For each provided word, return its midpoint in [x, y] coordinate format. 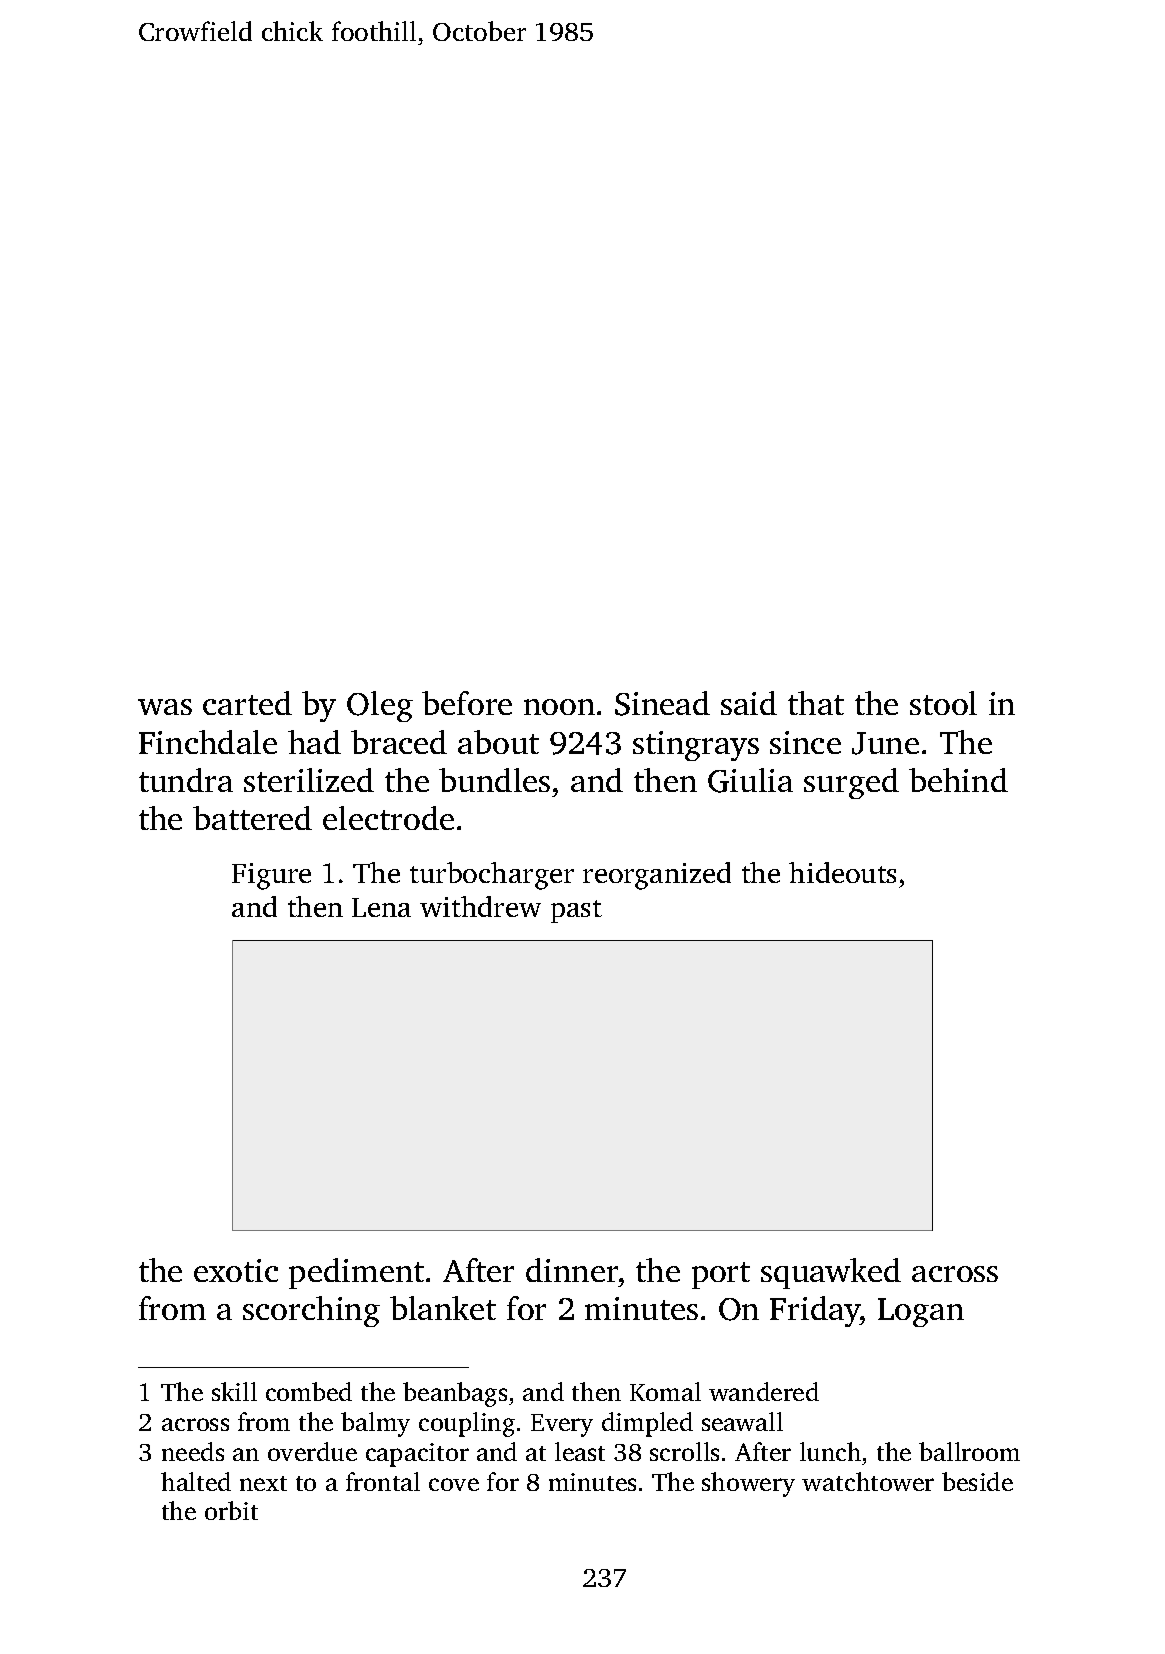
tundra [186, 780]
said [749, 703]
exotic [236, 1270]
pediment [356, 1273]
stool [943, 703]
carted [247, 703]
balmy [375, 1424]
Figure [271, 876]
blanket [443, 1308]
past [576, 911]
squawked [831, 1273]
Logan [921, 1312]
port [721, 1275]
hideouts [842, 872]
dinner [572, 1270]
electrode [388, 818]
